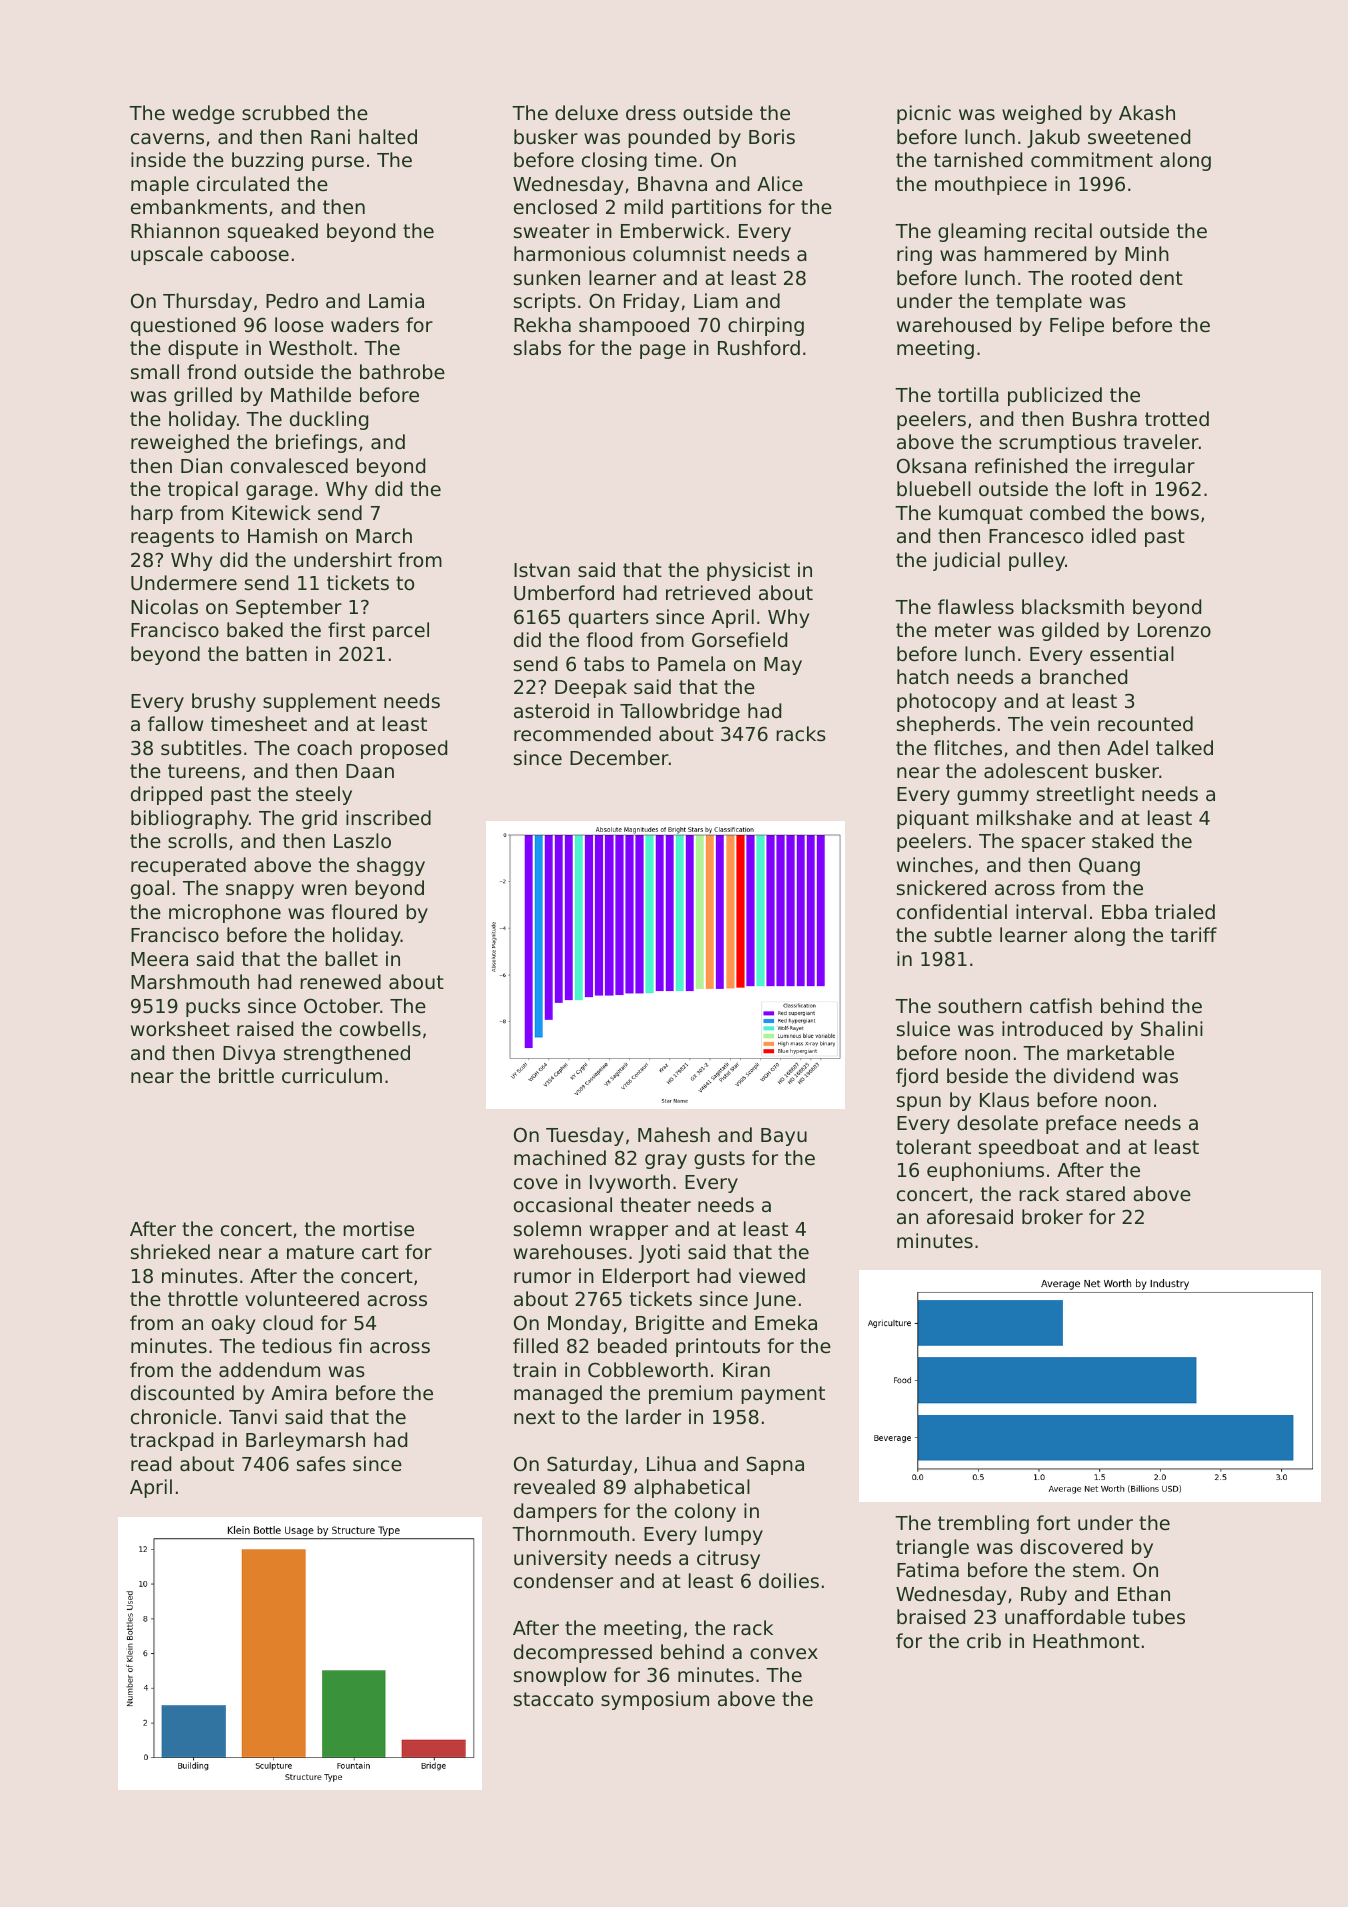  Describe the element at coordinates (646, 1277) in the screenshot. I see `Elderport` at that location.
